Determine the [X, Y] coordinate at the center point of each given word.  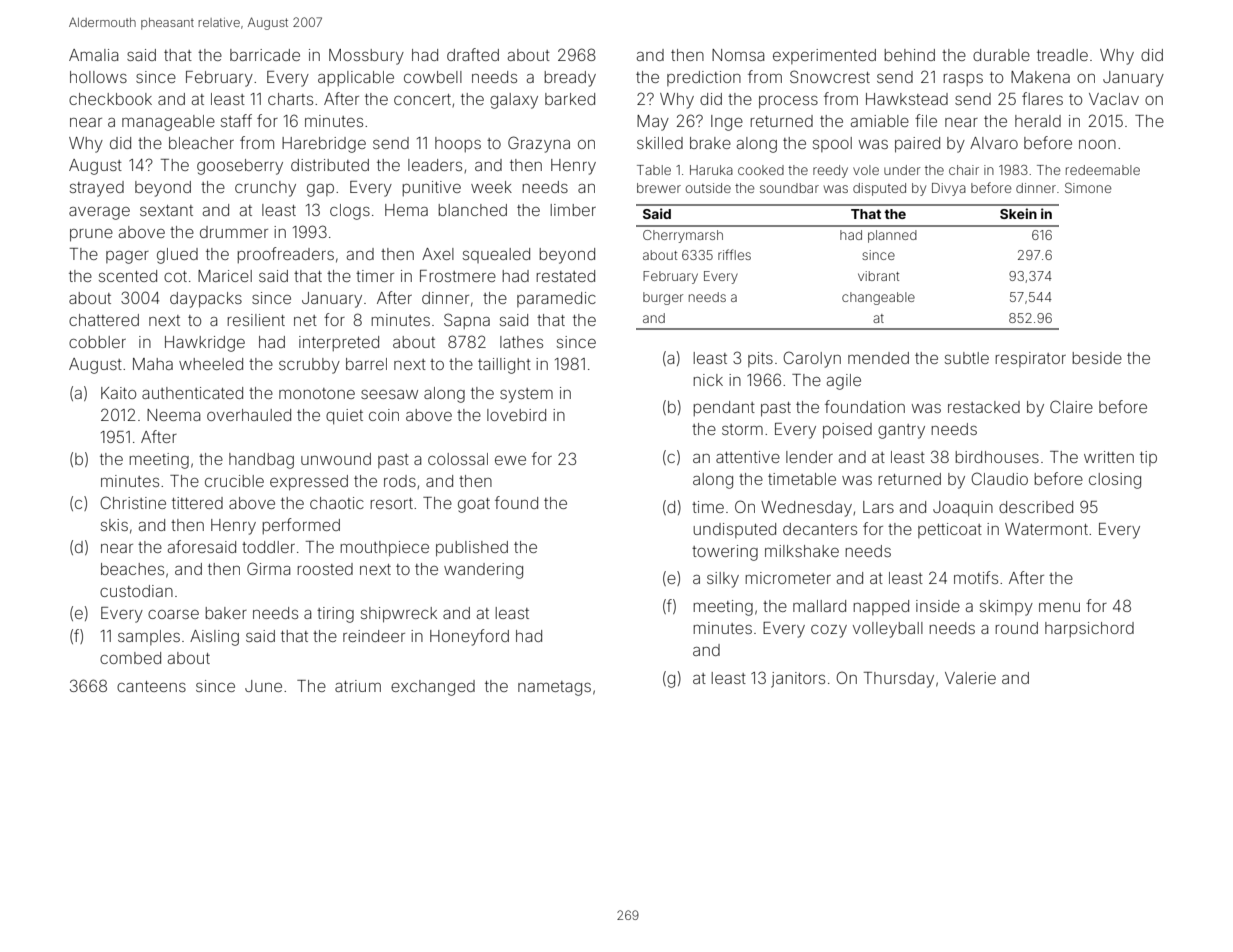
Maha [153, 364]
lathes [521, 342]
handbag [261, 461]
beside [1097, 358]
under [902, 170]
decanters [820, 529]
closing [1115, 481]
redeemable [1103, 170]
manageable [168, 123]
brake [710, 143]
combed [130, 658]
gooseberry [240, 167]
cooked [761, 170]
